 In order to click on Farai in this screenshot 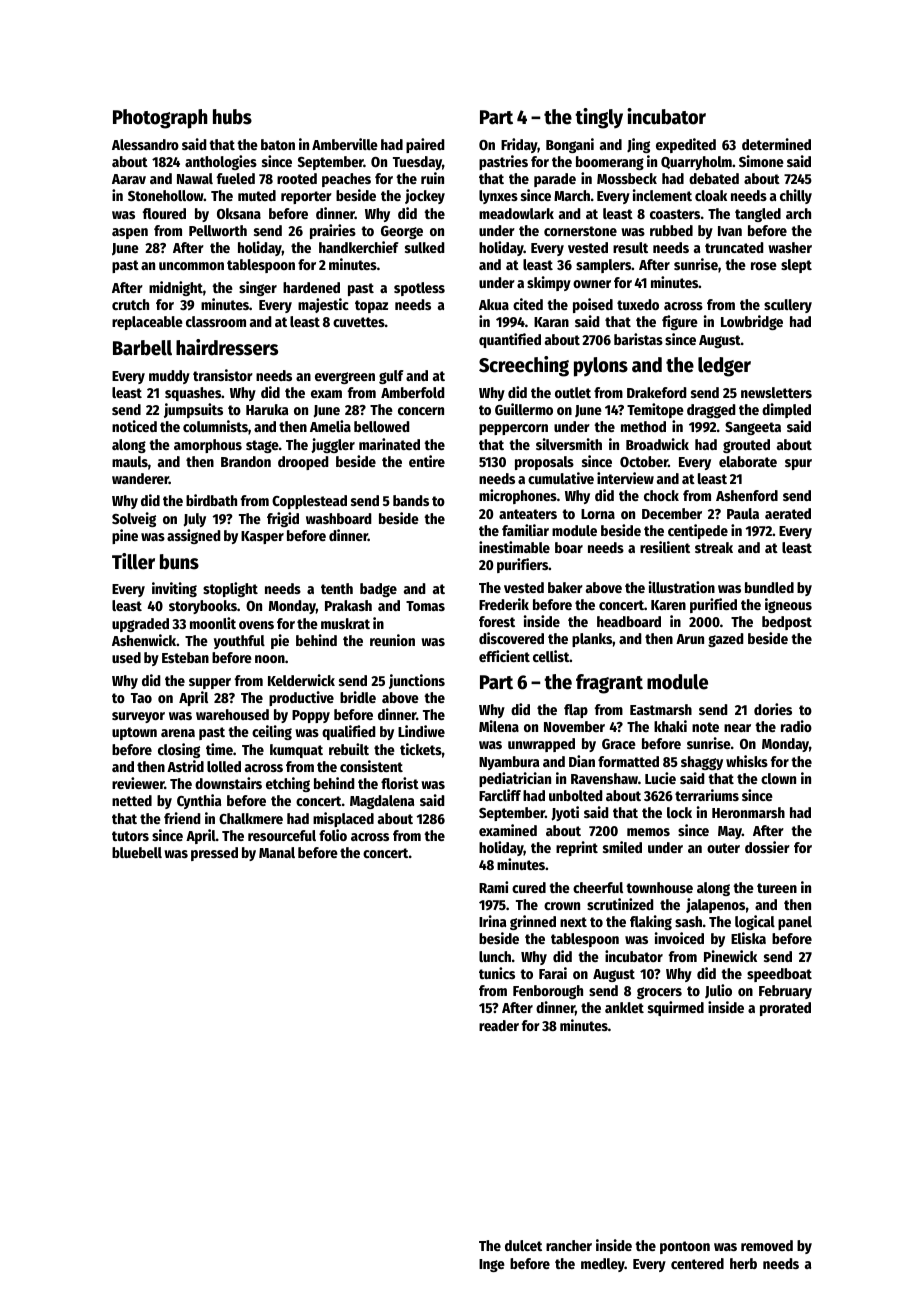, I will do `click(553, 973)`.
